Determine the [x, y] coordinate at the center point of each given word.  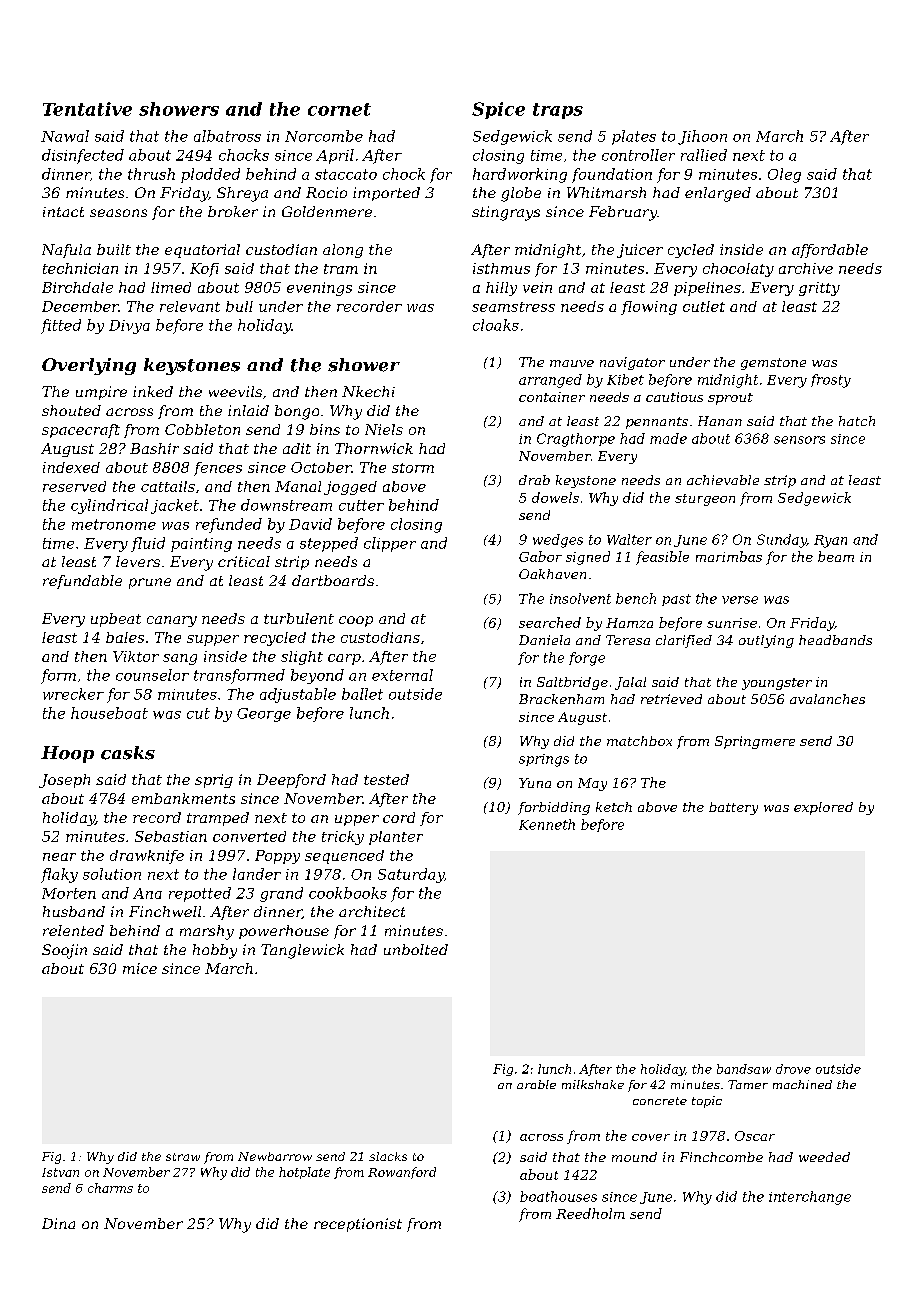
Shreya [242, 194]
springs [544, 760]
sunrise [732, 623]
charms [110, 1188]
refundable [82, 582]
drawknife [147, 857]
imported [386, 194]
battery [733, 808]
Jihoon [702, 137]
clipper [390, 544]
